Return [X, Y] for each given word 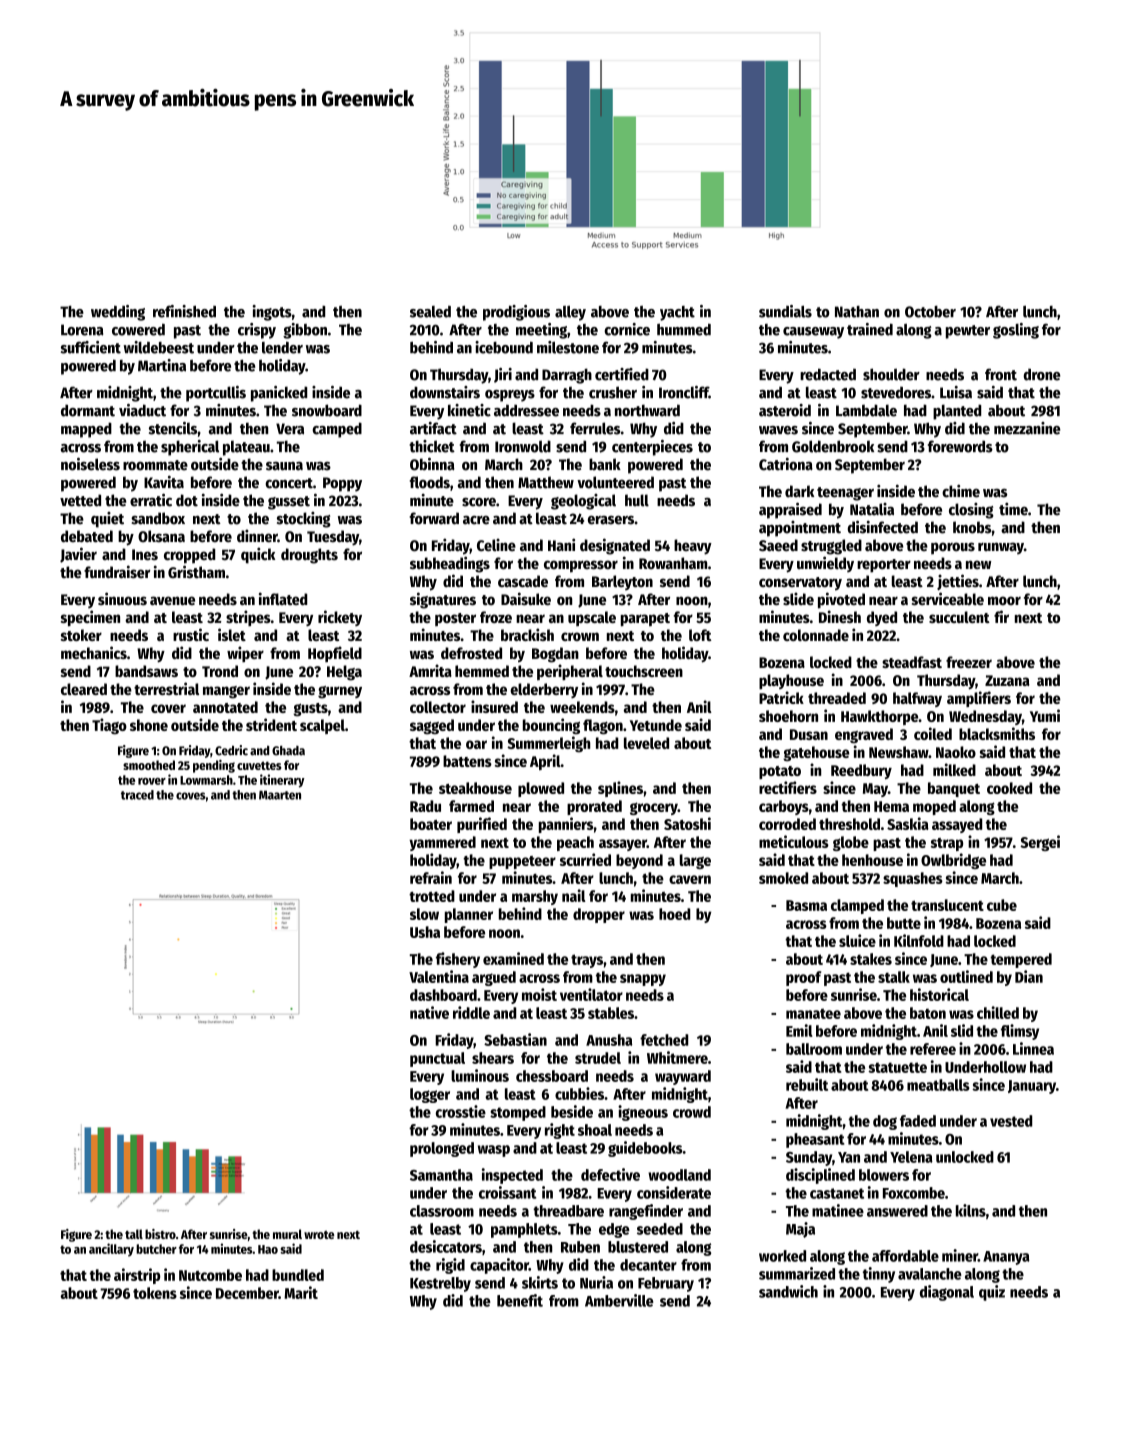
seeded [660, 1229]
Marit [301, 1292]
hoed [674, 914]
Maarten [280, 795]
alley [570, 313]
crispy [257, 331]
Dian [1029, 976]
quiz [992, 1293]
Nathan [857, 312]
